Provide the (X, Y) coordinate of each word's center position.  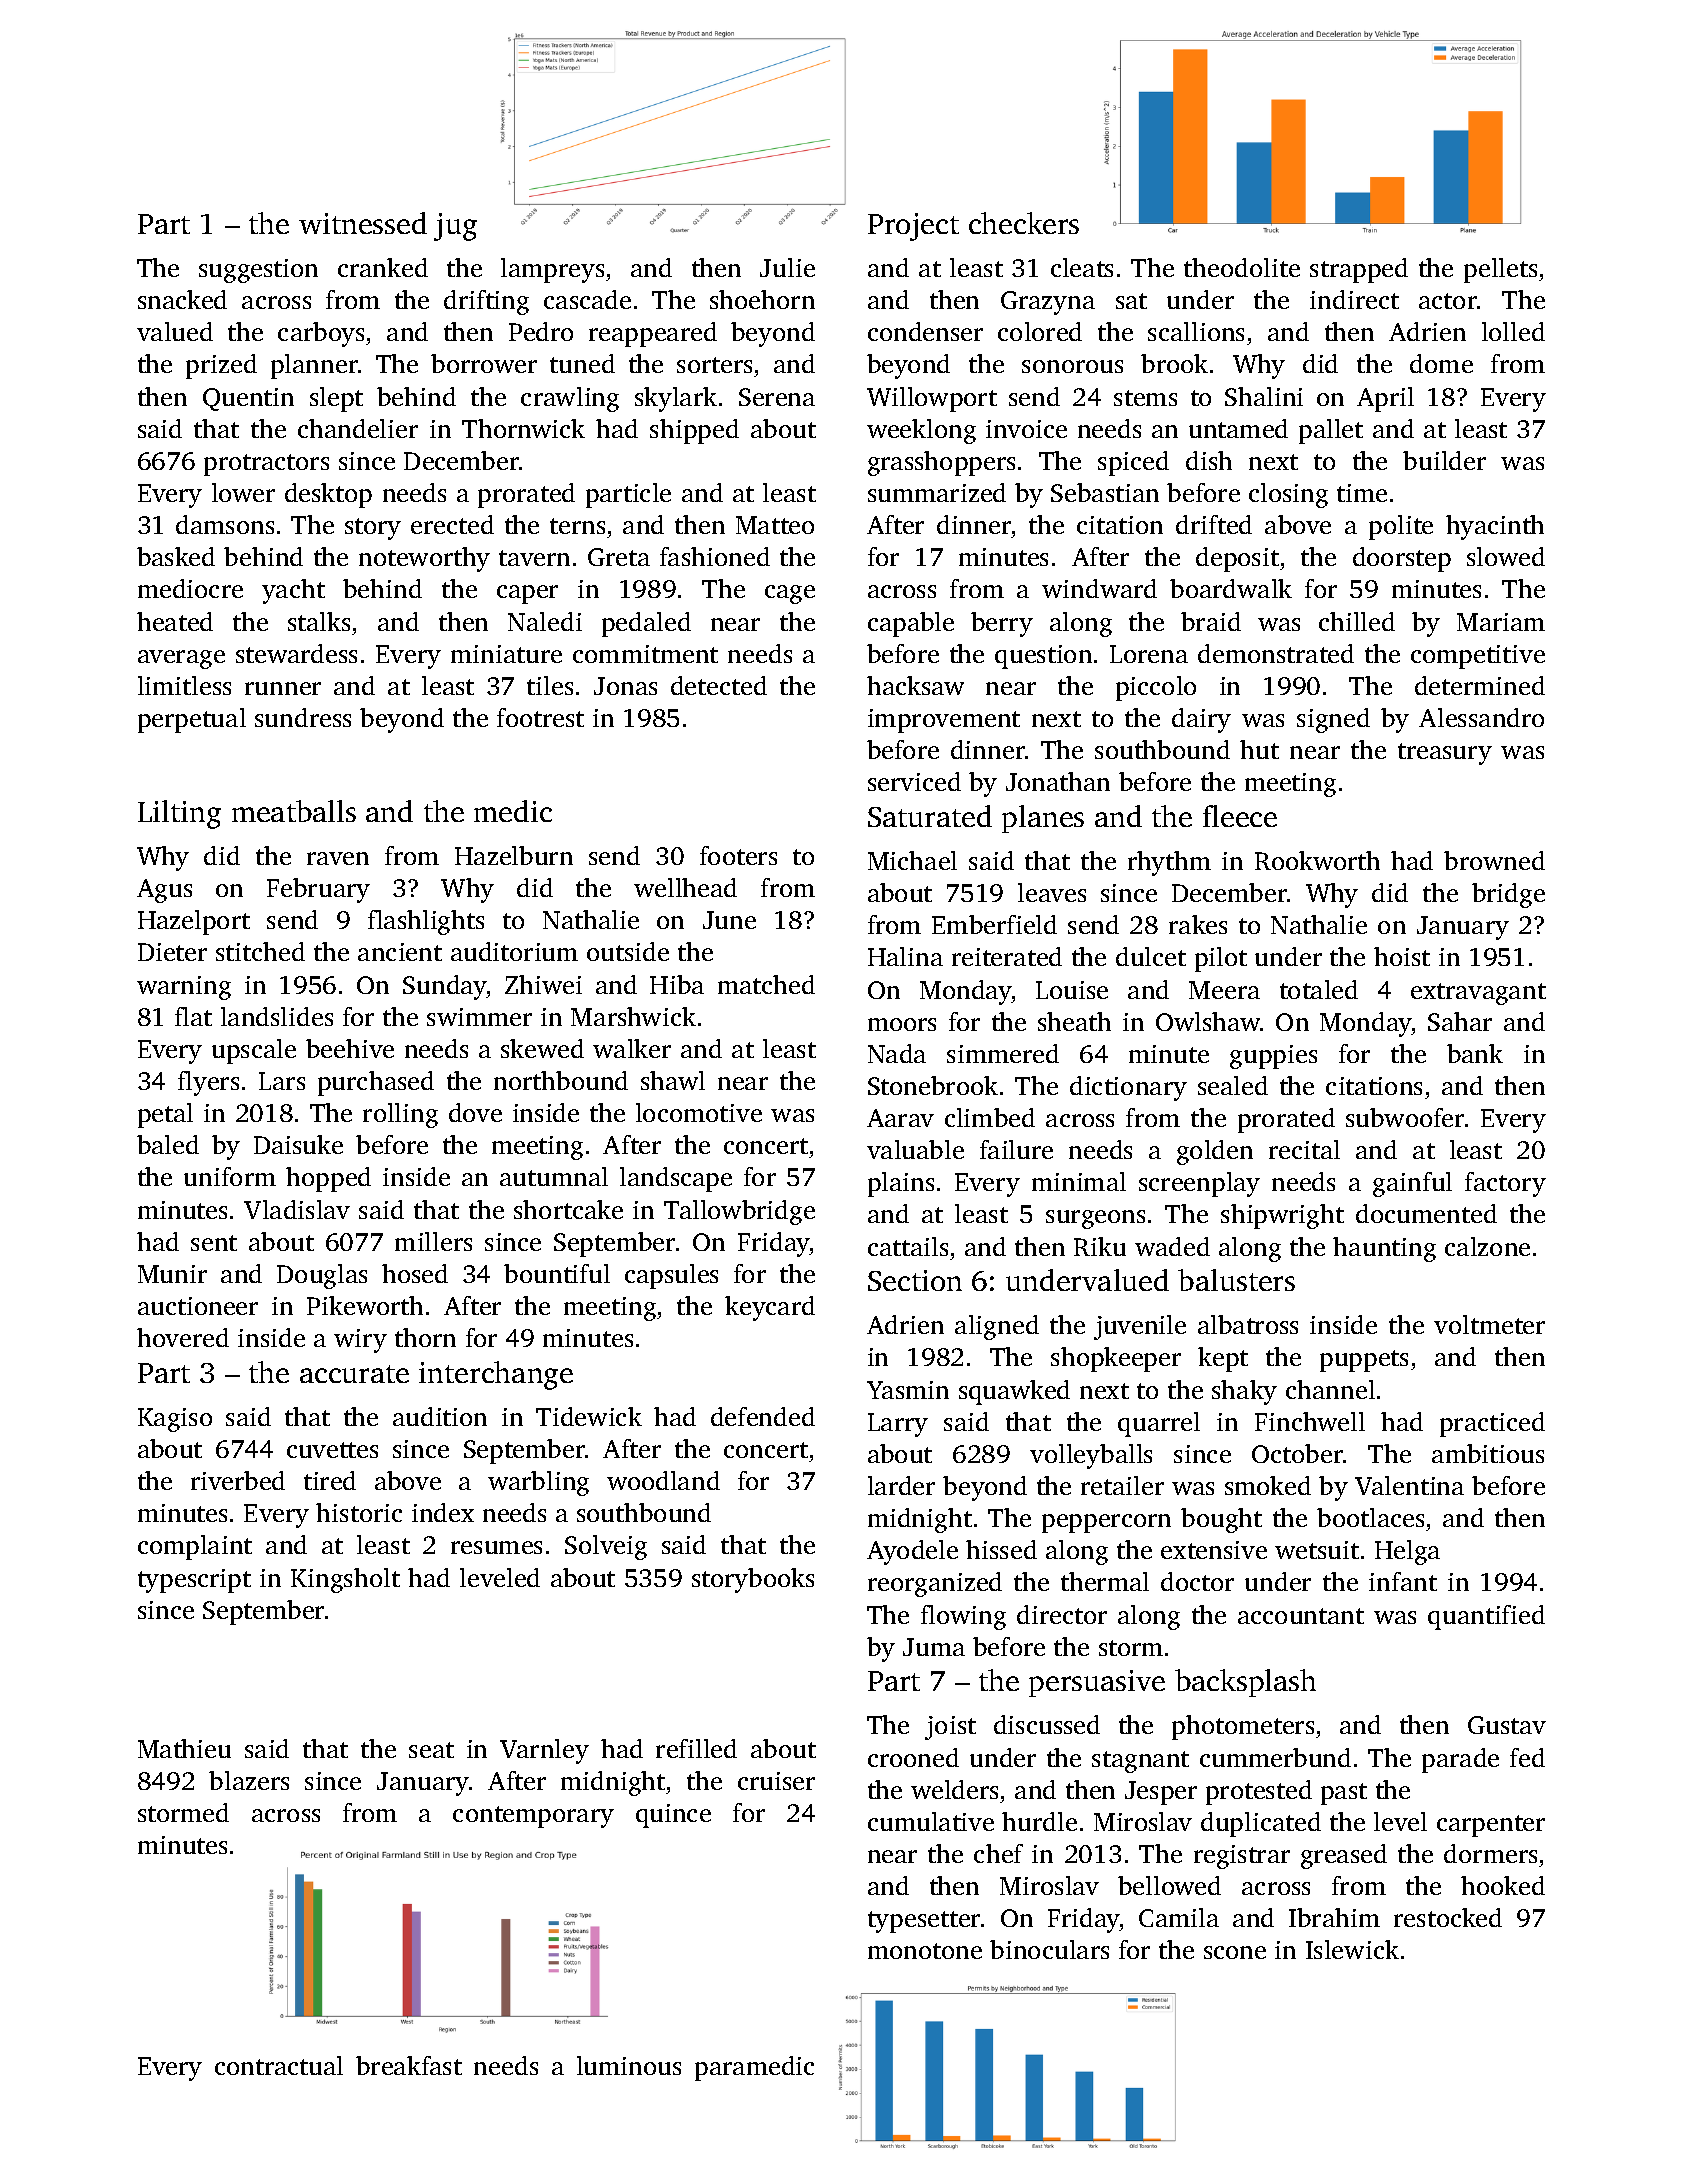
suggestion (258, 271)
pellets (1500, 270)
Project (913, 227)
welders (954, 1789)
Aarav (900, 1118)
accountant (1301, 1616)
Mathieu (184, 1748)
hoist (1402, 956)
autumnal (554, 1176)
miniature (506, 654)
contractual (279, 2065)
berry (1002, 624)
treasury (1445, 754)
